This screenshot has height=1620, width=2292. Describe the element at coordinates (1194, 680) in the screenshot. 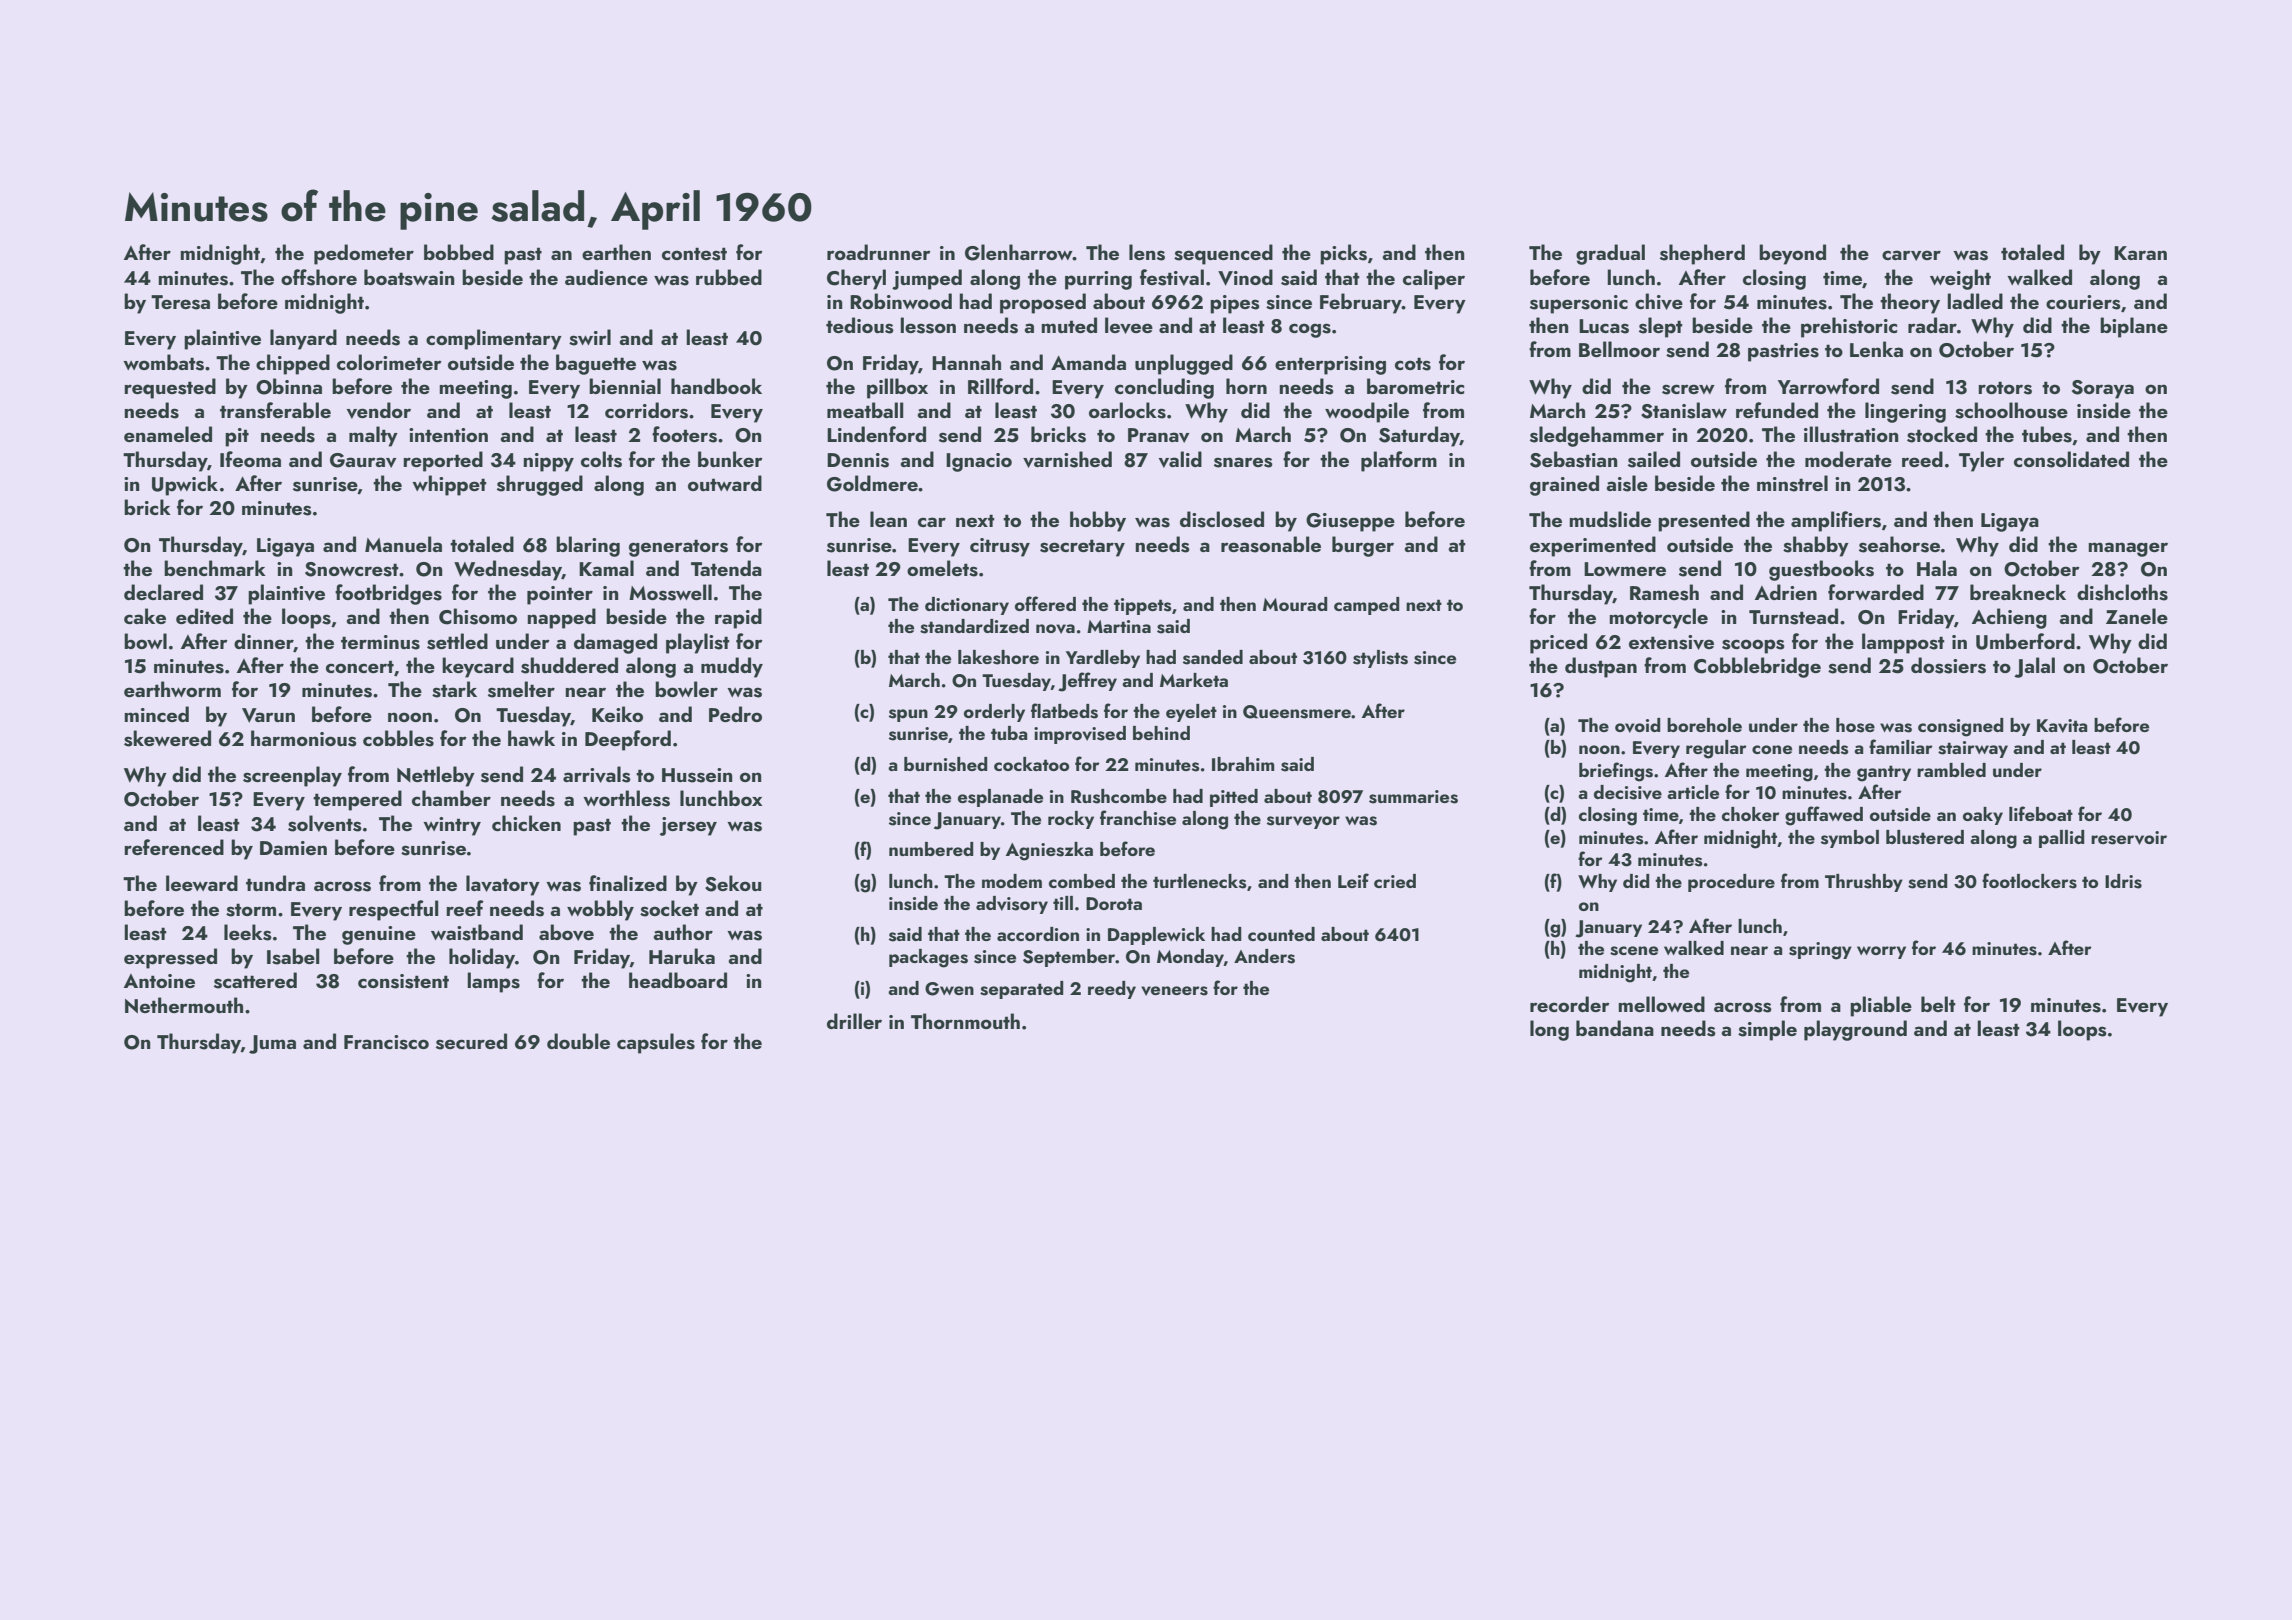

I see `Marketa` at that location.
